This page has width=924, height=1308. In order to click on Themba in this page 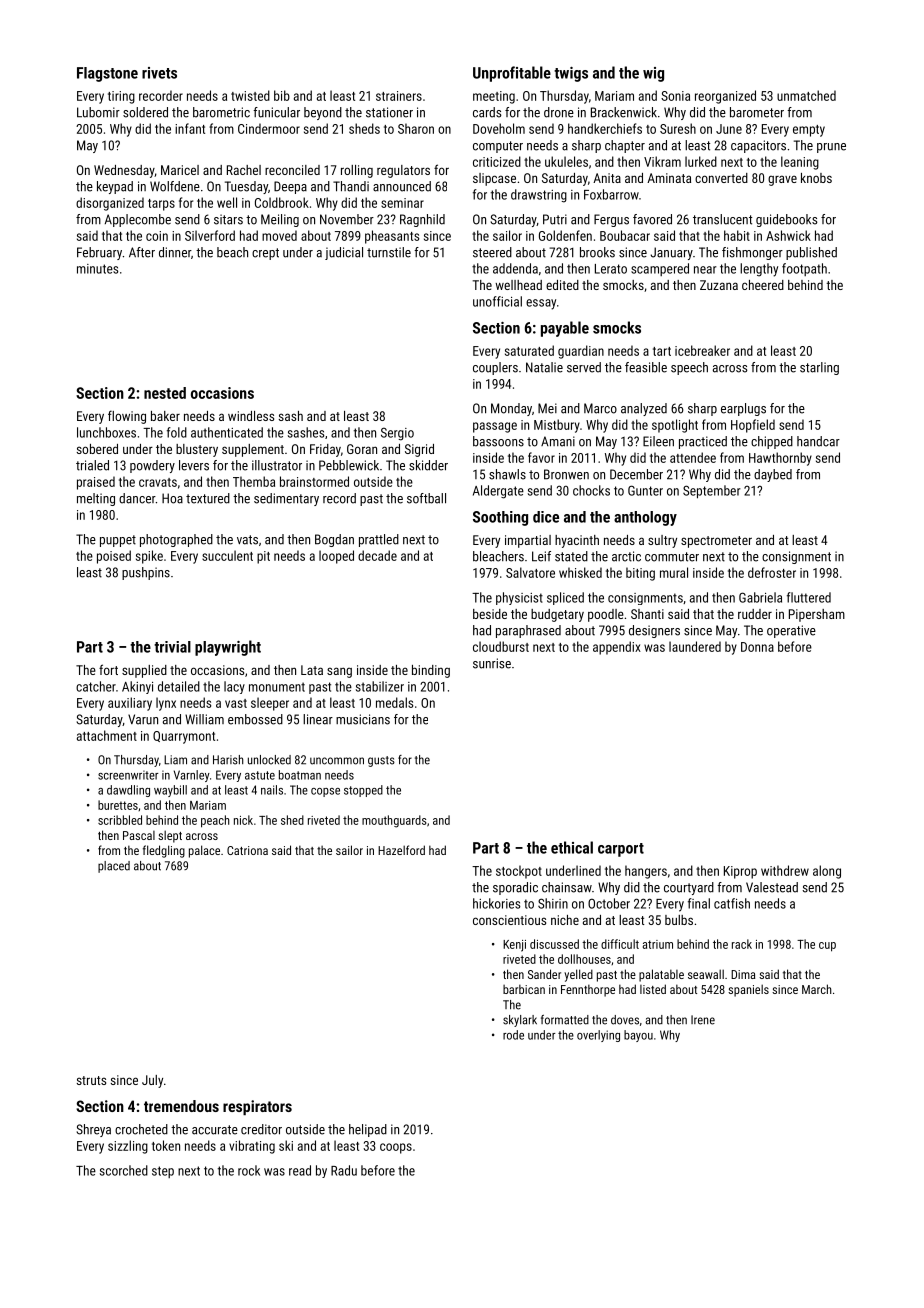, I will do `click(254, 481)`.
